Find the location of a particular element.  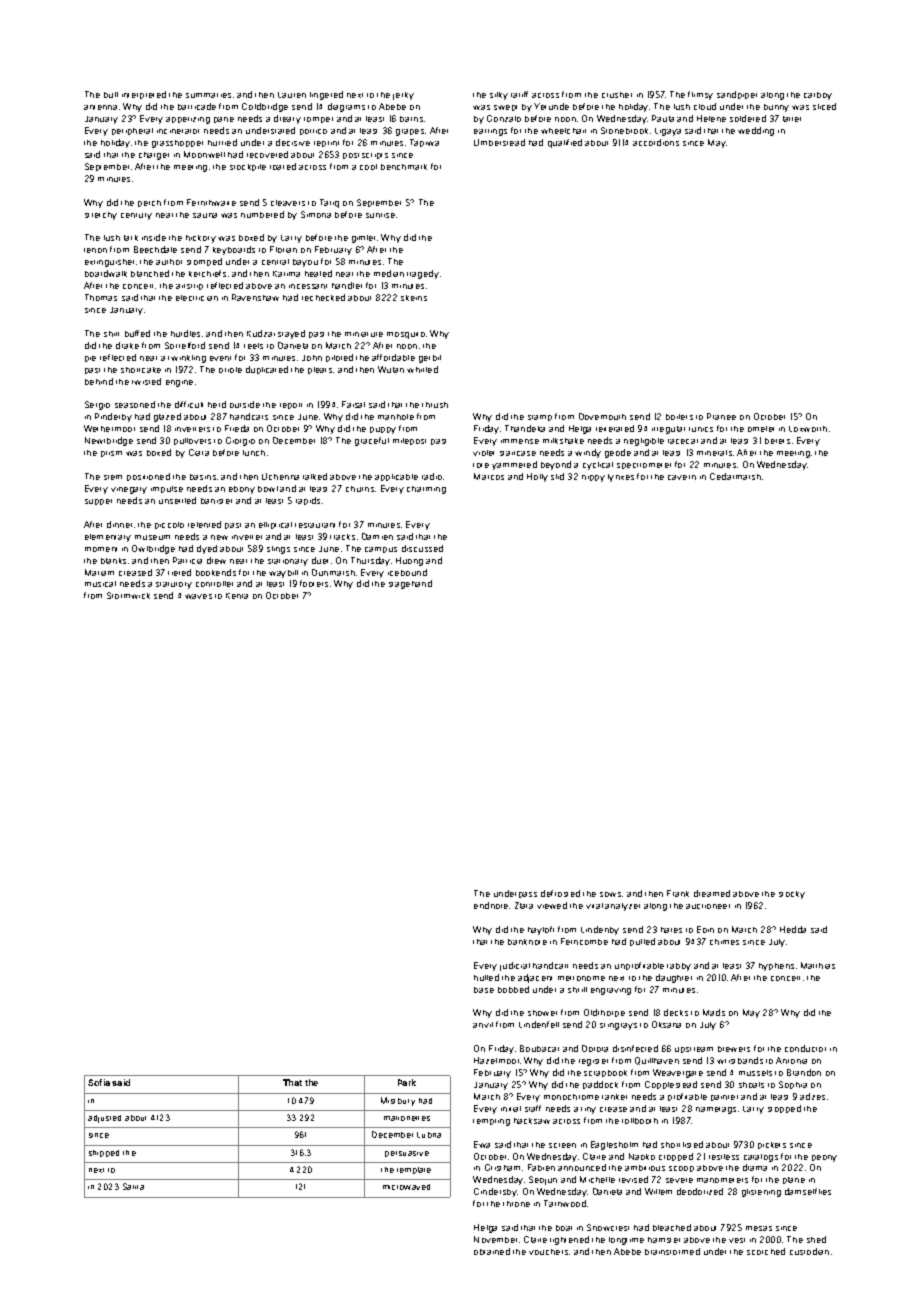

summaries is located at coordinates (208, 95).
